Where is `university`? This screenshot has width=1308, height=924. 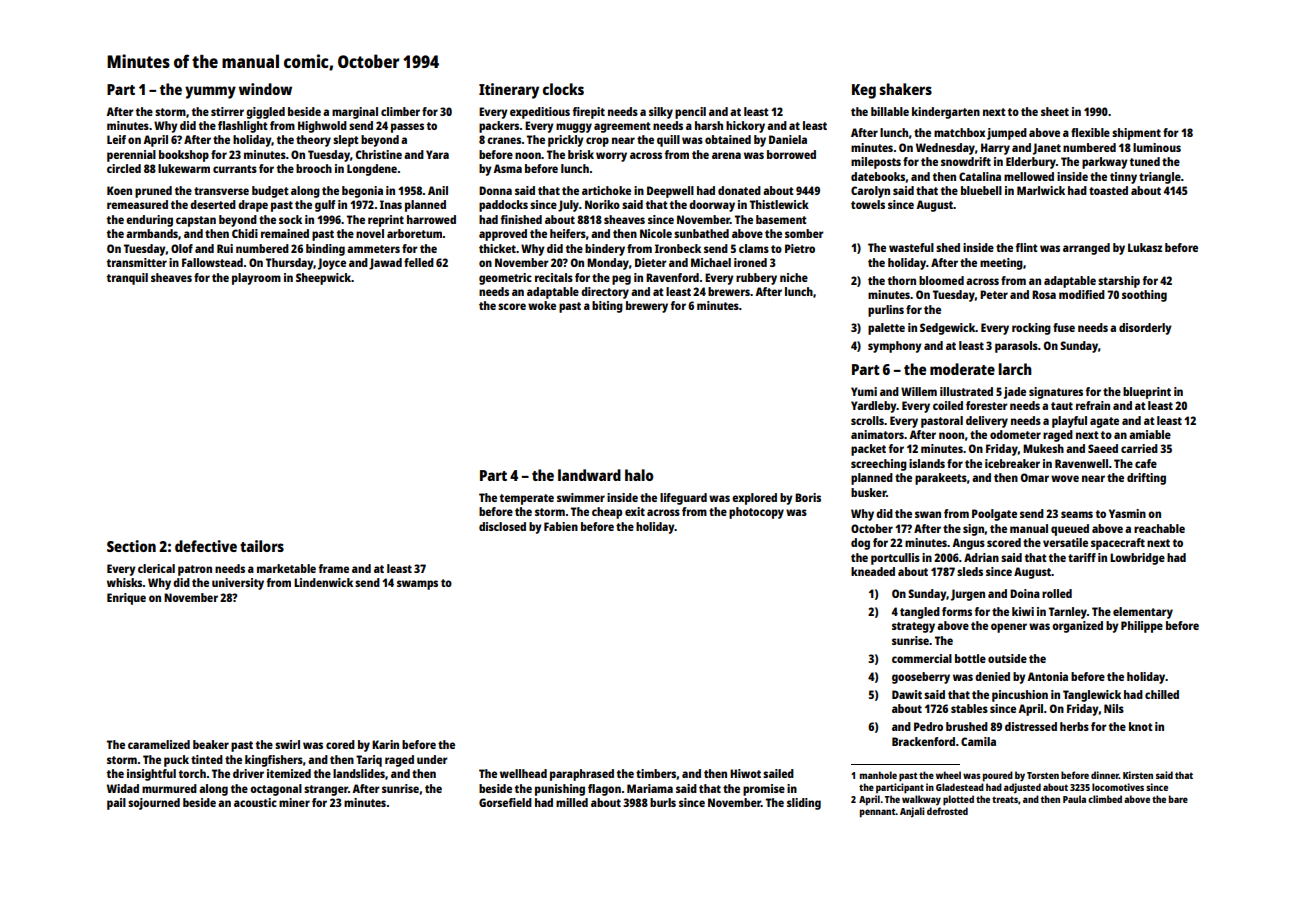
university is located at coordinates (238, 584).
